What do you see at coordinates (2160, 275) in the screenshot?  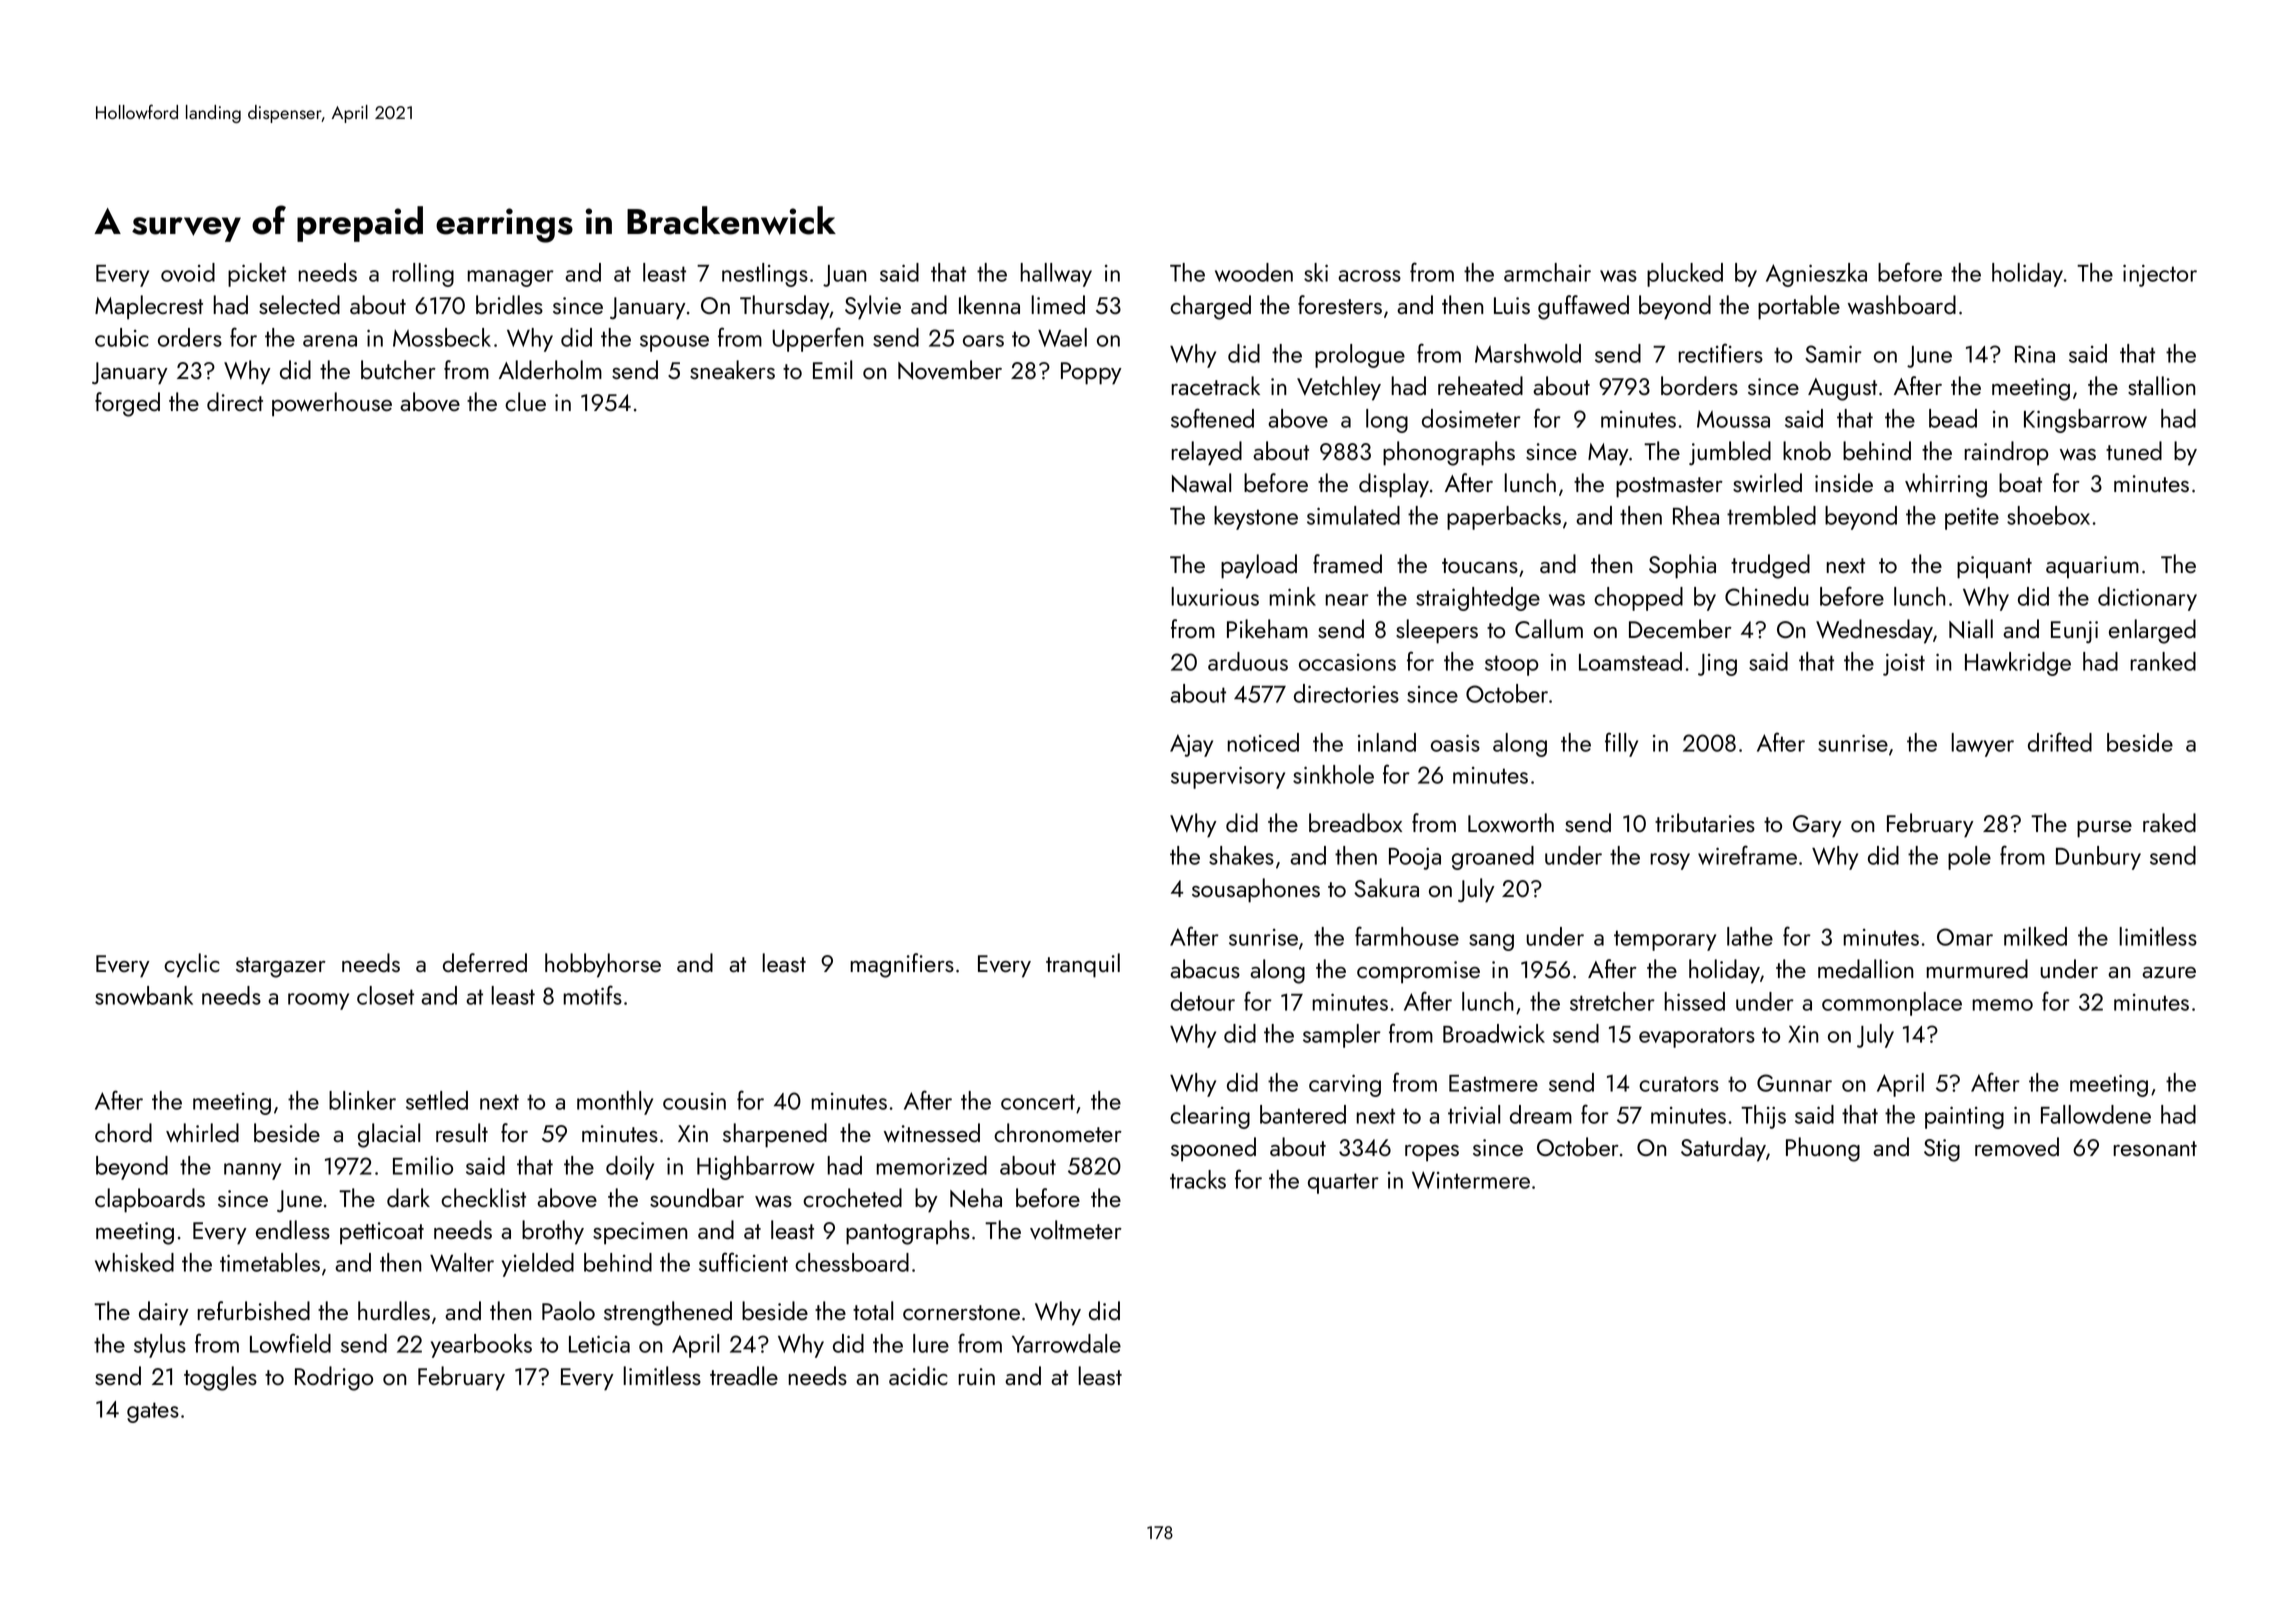 I see `injector` at bounding box center [2160, 275].
